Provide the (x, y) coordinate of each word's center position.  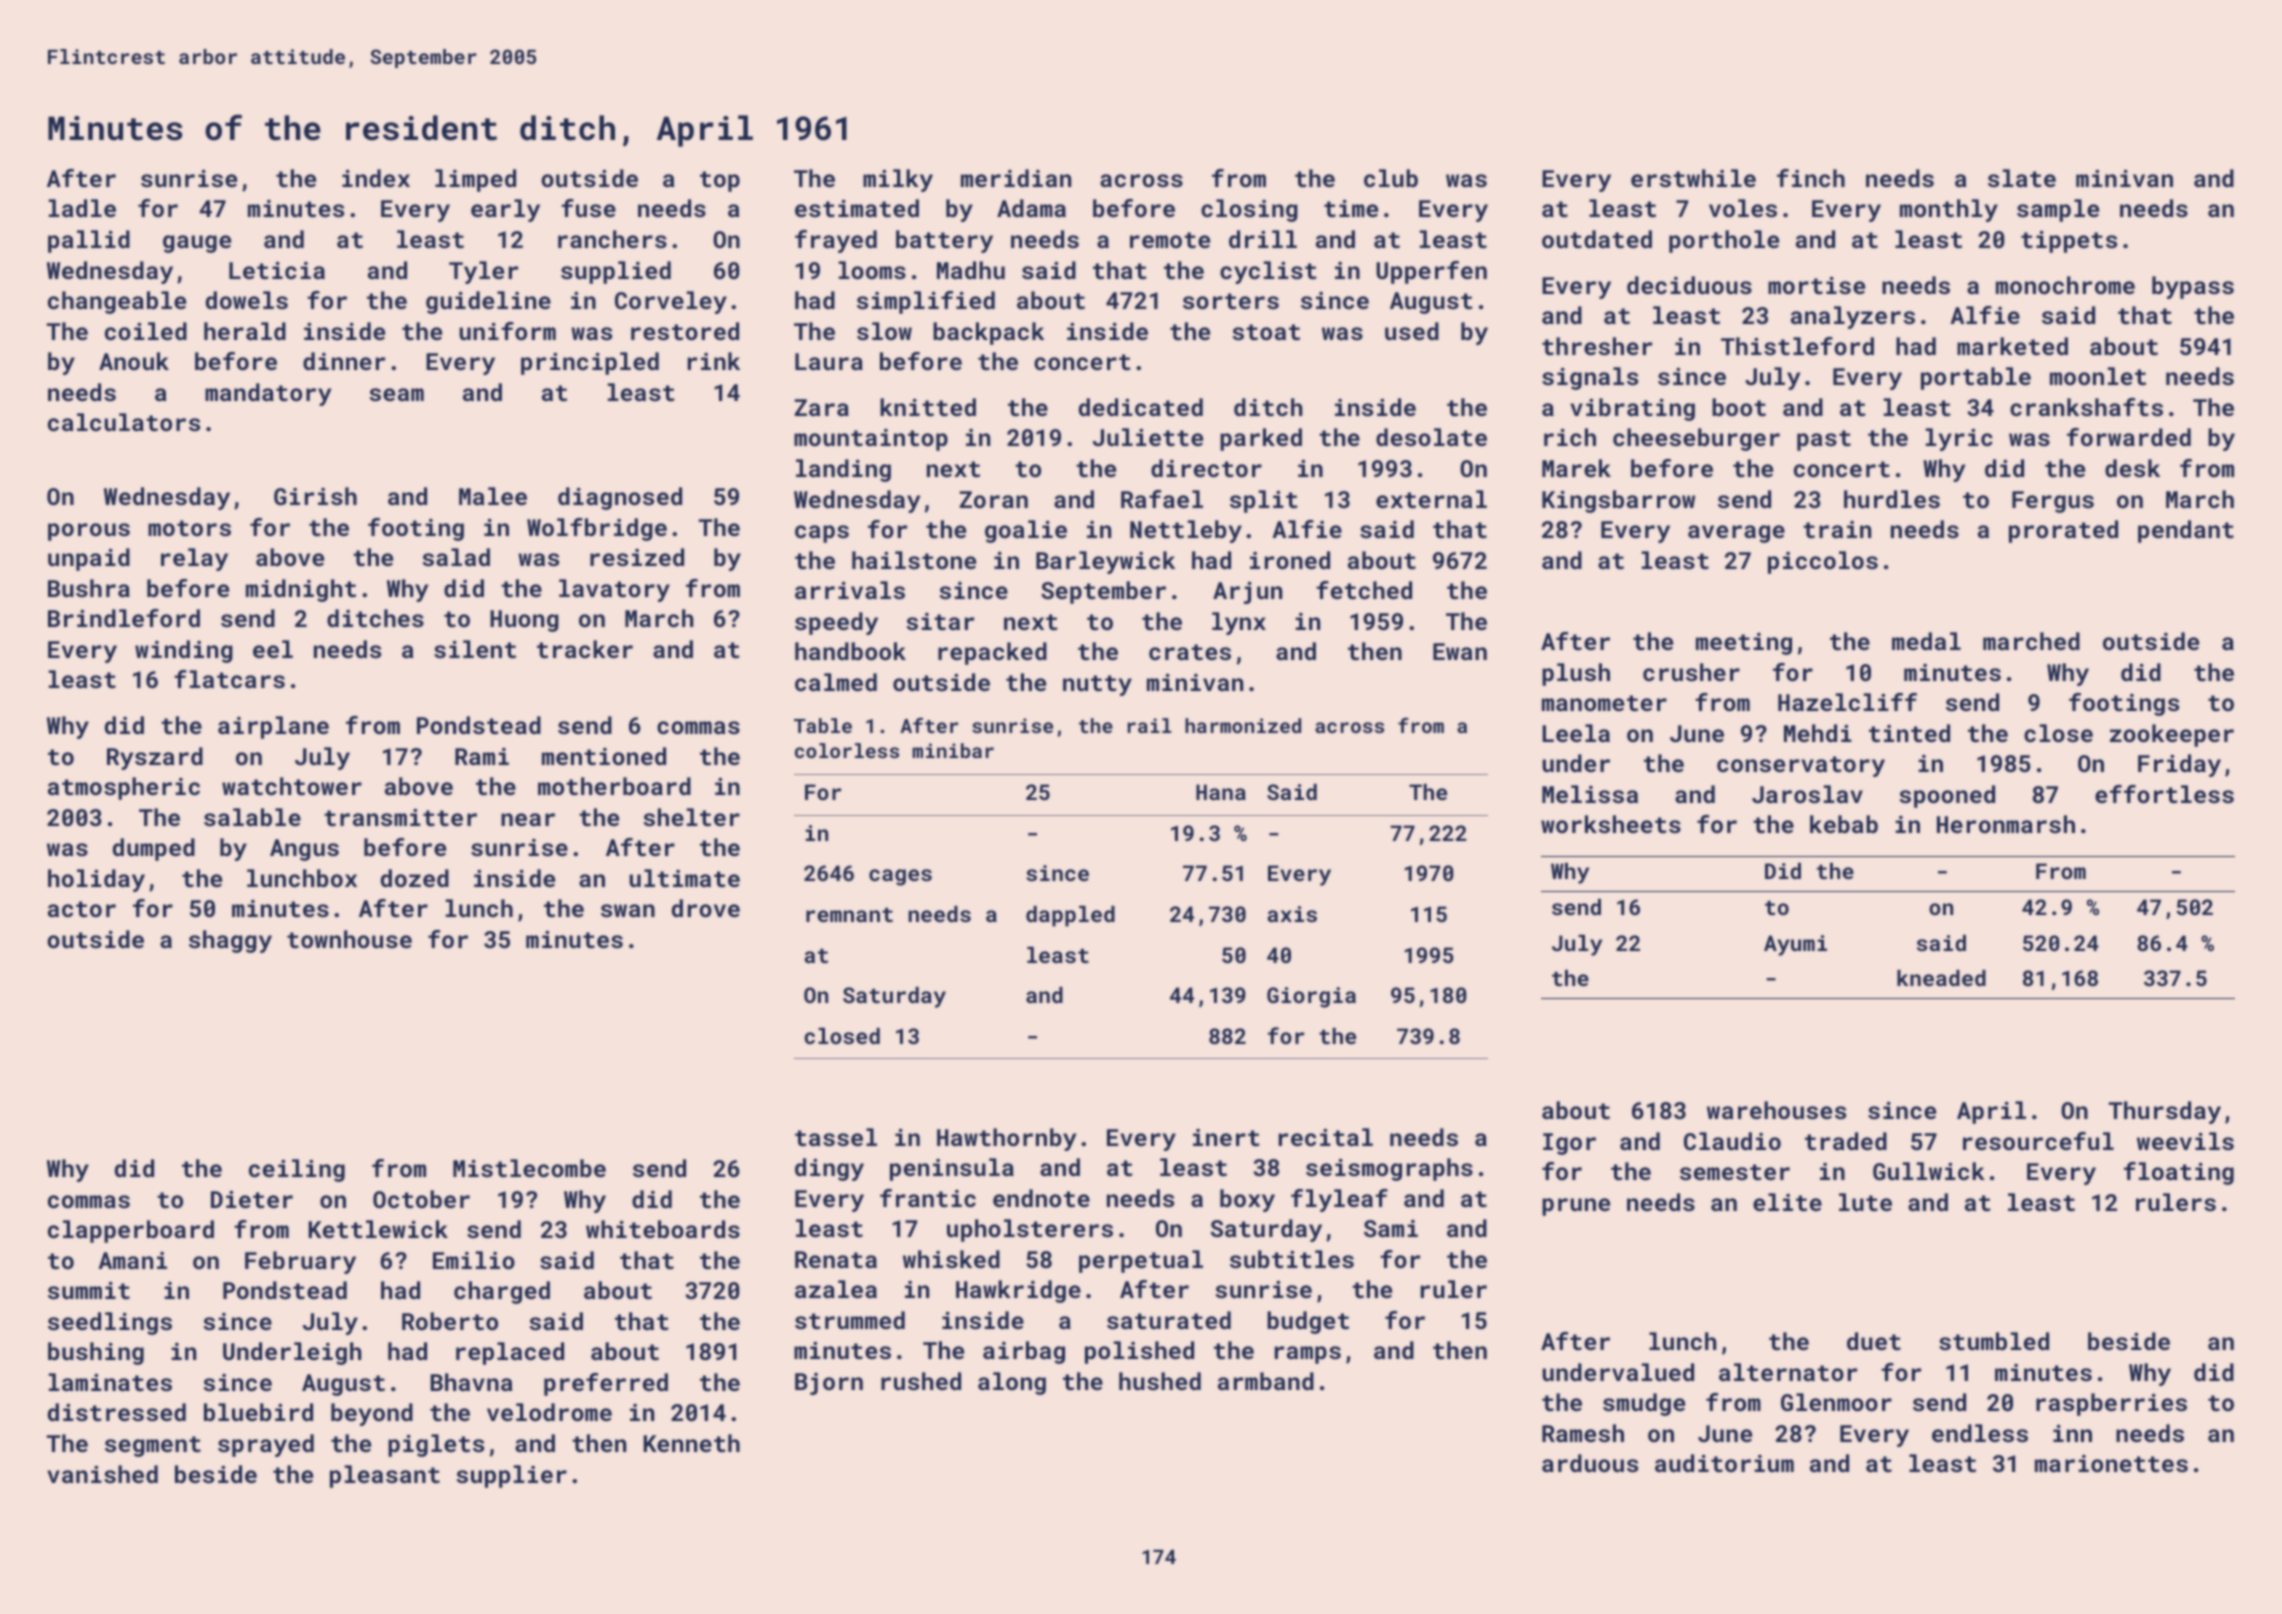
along (1012, 1383)
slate (2022, 178)
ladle (82, 208)
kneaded (1941, 978)
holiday (96, 880)
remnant (849, 915)
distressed (117, 1412)
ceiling (297, 1170)
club (1391, 178)
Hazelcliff (1847, 702)
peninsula (952, 1169)
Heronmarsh (2006, 824)
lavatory (614, 590)
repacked (992, 653)
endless (1980, 1433)
